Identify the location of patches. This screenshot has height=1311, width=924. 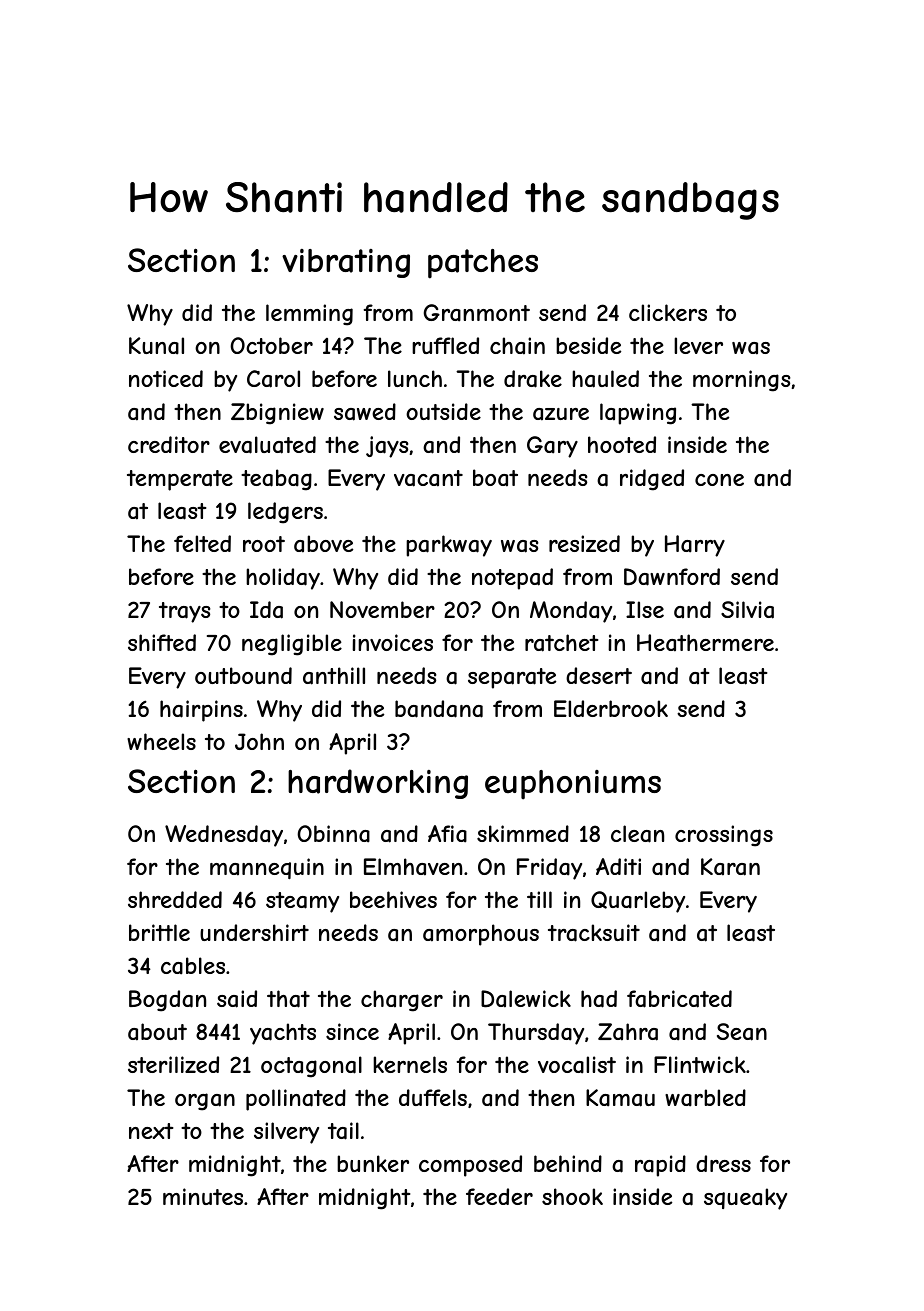
(483, 264).
